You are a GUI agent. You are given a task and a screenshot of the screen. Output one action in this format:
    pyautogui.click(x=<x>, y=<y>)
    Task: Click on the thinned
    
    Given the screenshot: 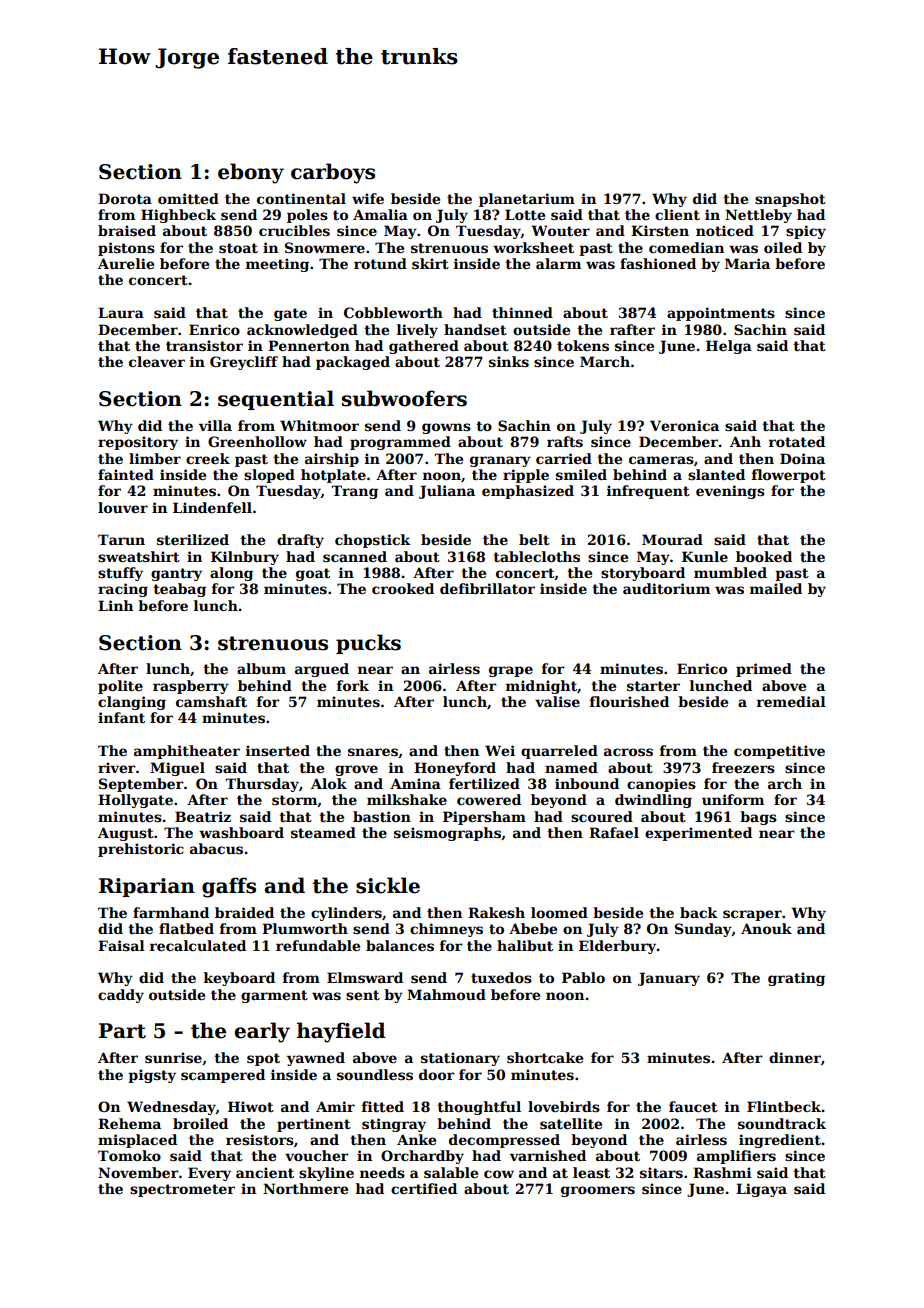 What is the action you would take?
    pyautogui.click(x=522, y=312)
